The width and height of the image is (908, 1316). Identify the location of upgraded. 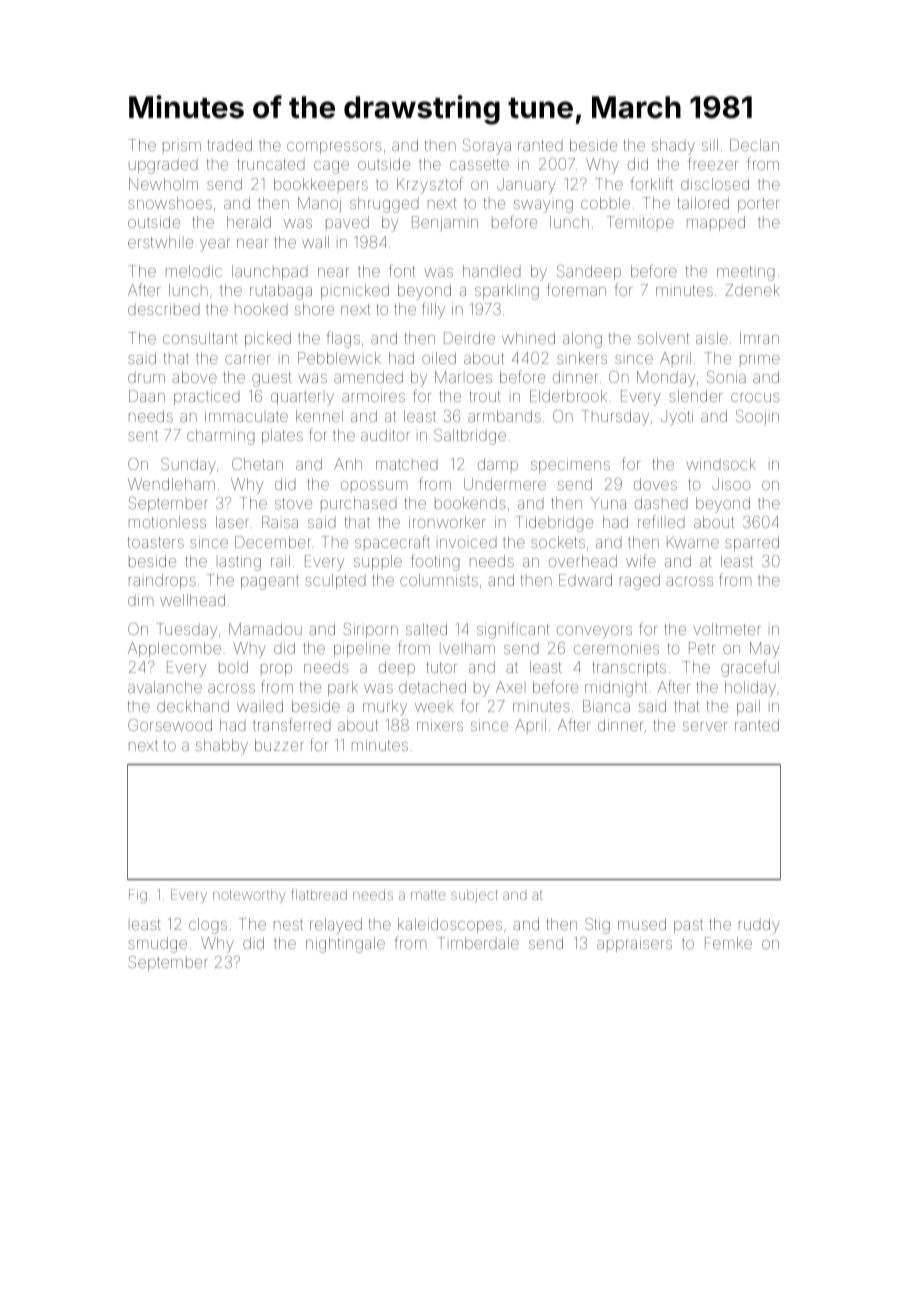
(163, 166).
